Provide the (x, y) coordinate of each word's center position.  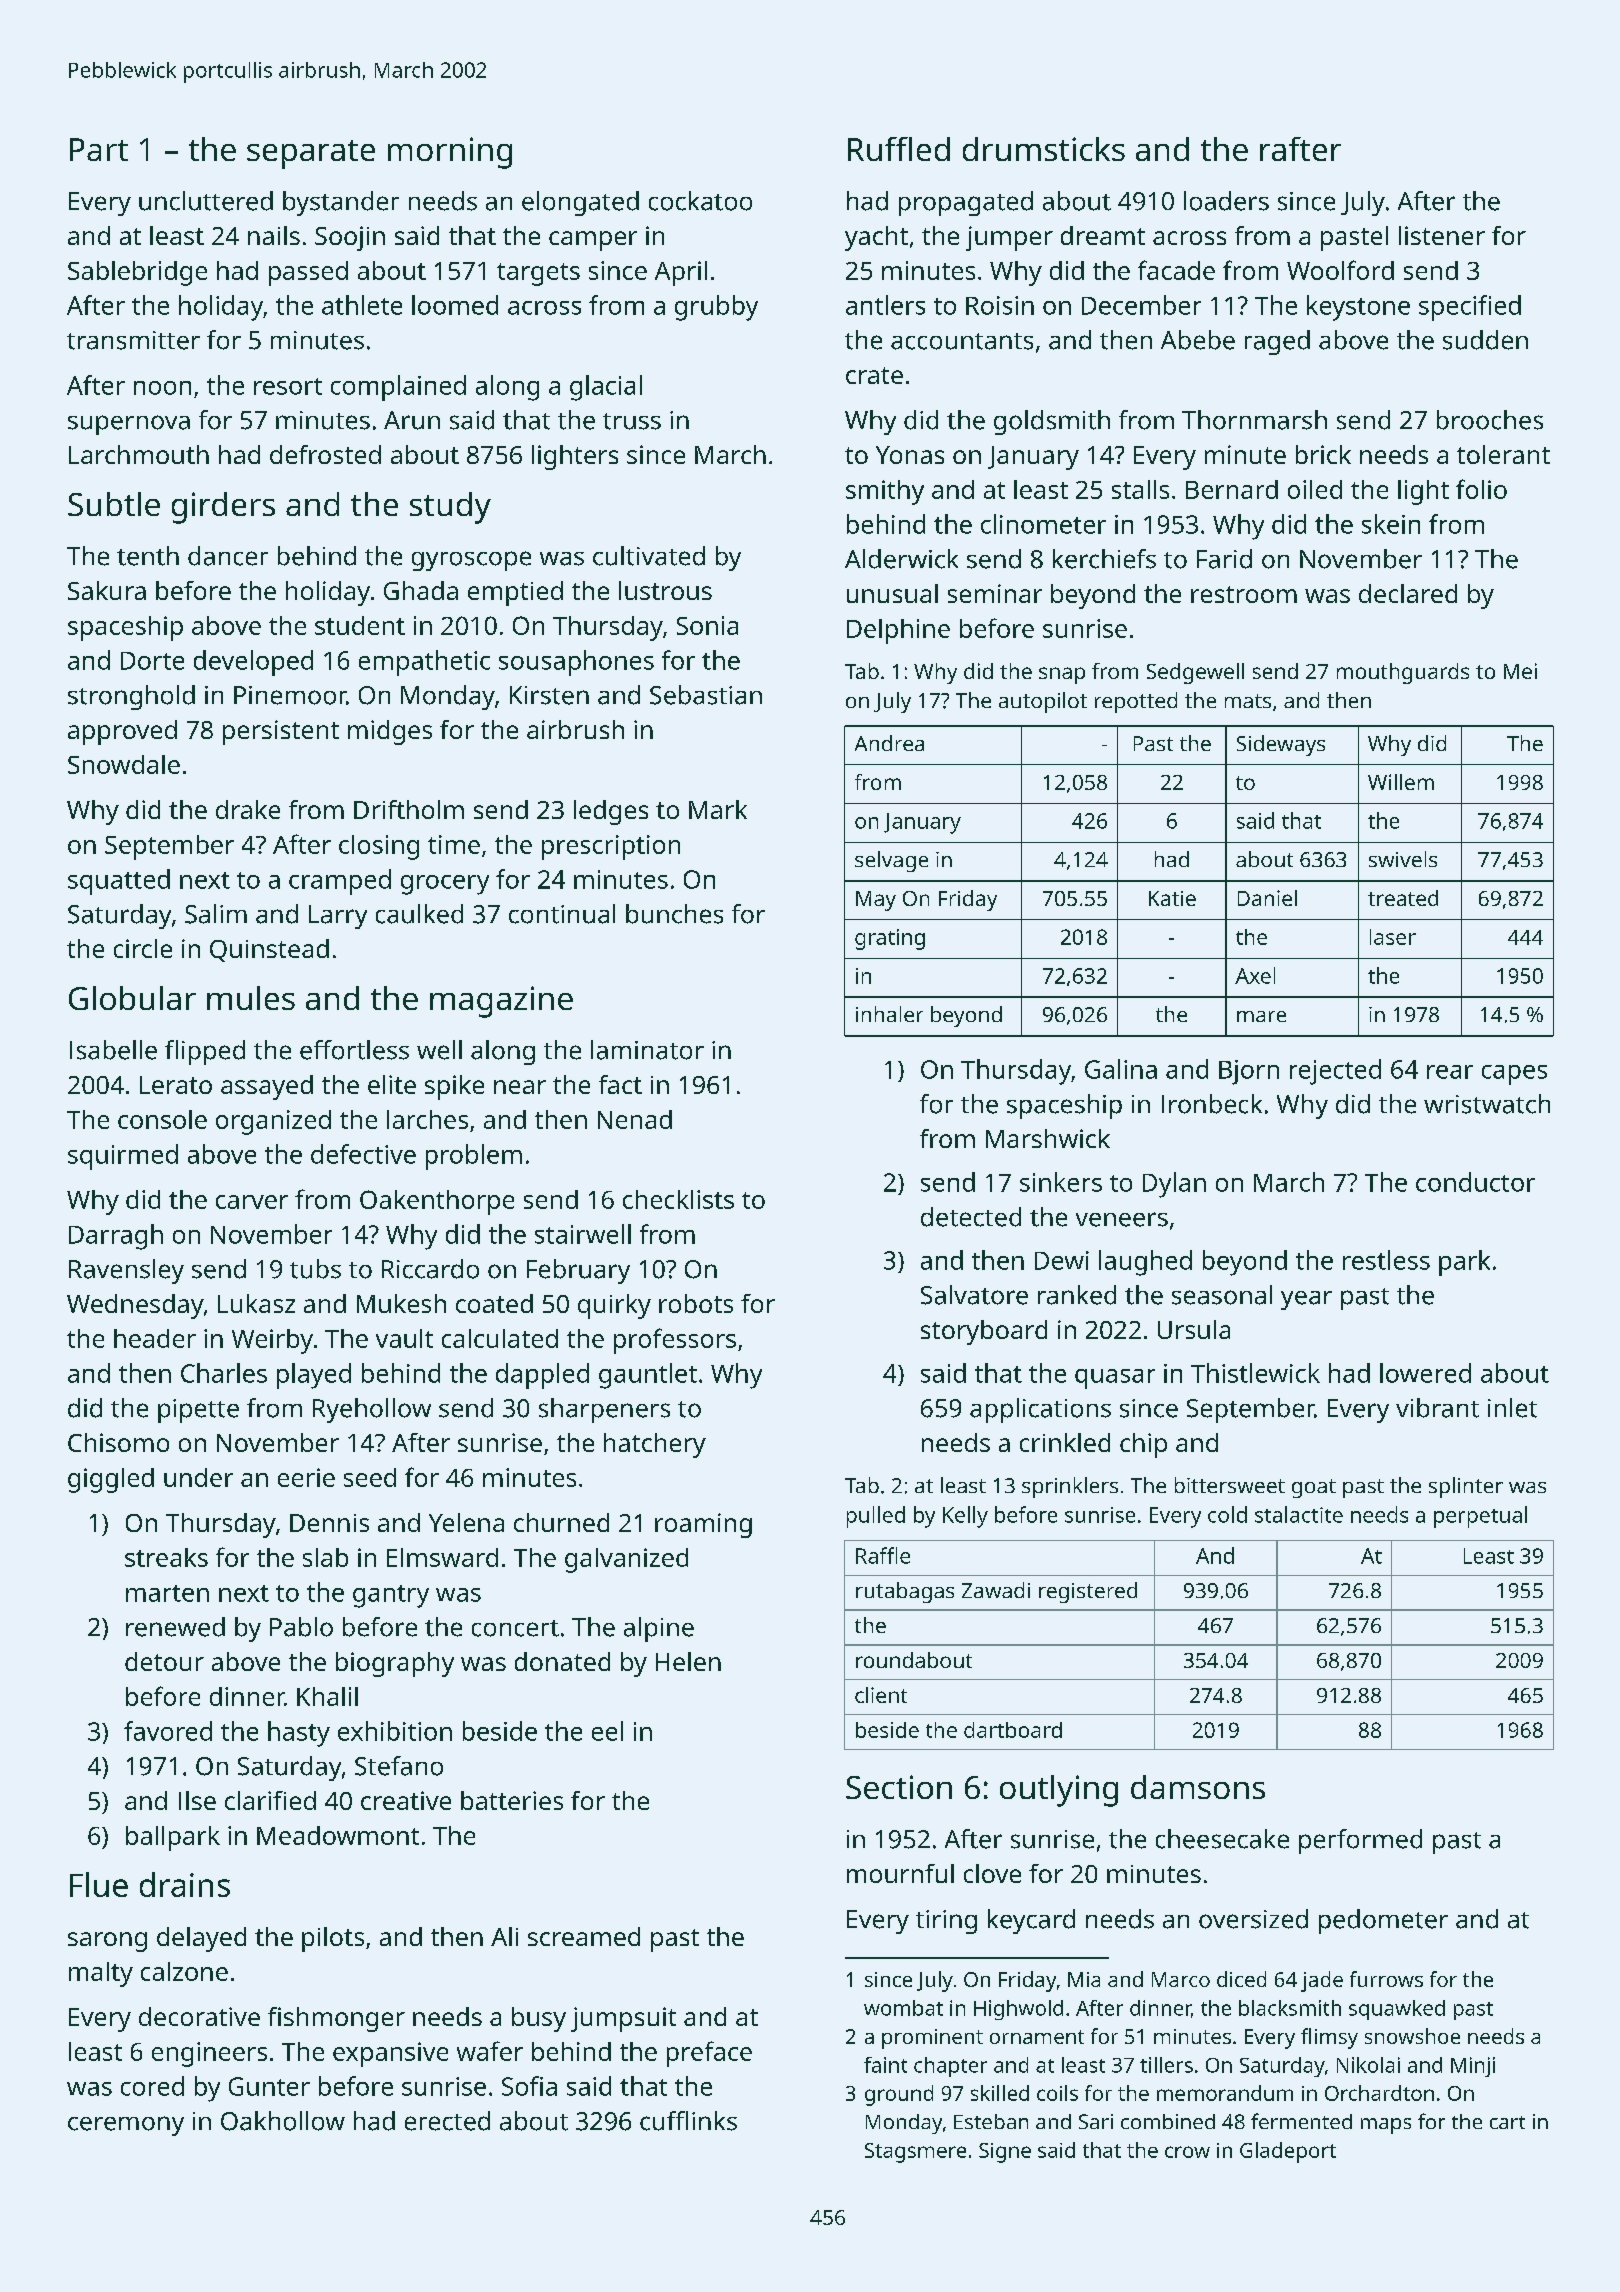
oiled (1315, 489)
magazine (501, 1002)
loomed (455, 305)
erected (447, 2121)
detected (971, 1217)
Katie (1172, 898)
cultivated (649, 556)
